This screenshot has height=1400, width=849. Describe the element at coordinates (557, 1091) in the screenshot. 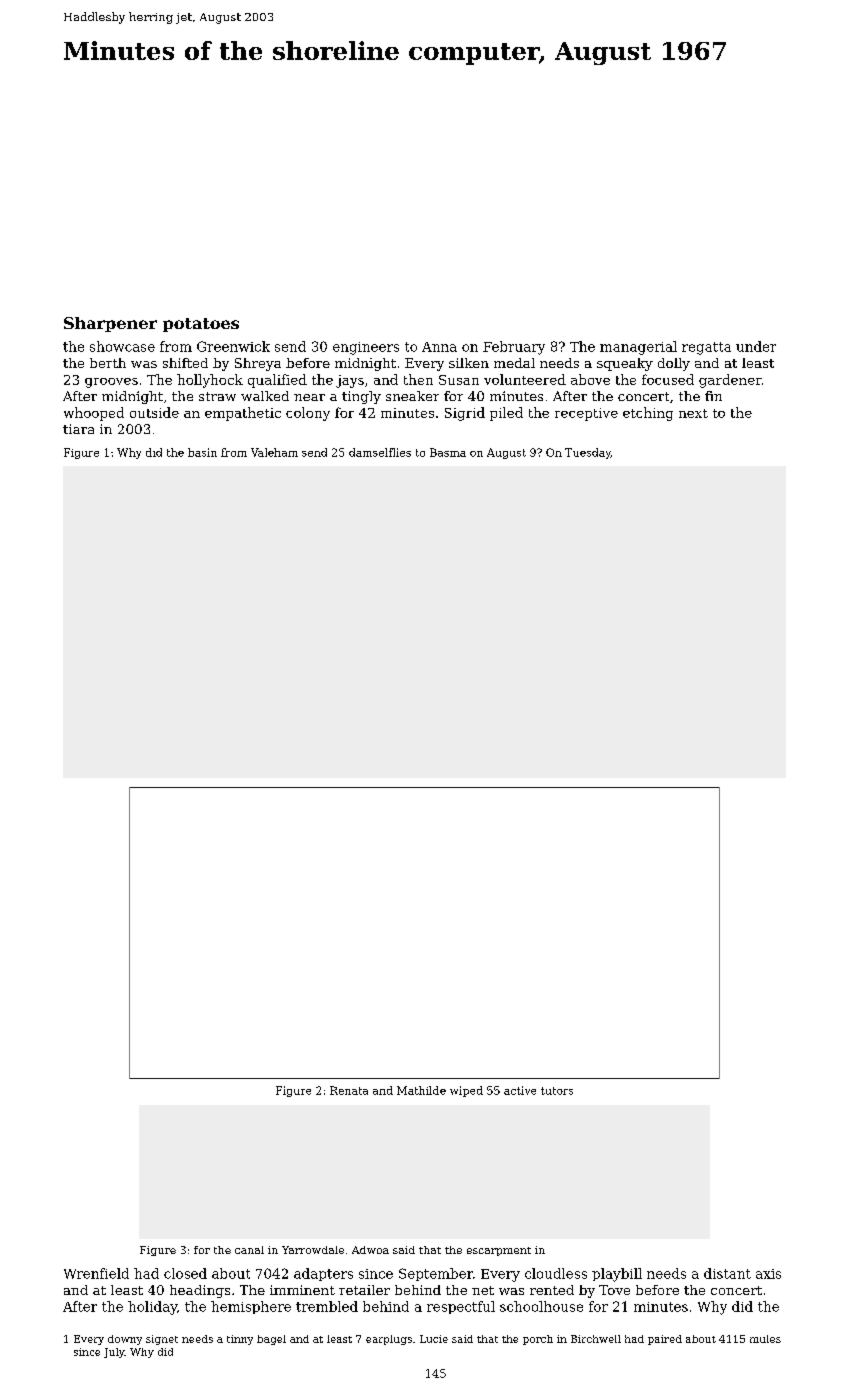

I see `tutors` at that location.
